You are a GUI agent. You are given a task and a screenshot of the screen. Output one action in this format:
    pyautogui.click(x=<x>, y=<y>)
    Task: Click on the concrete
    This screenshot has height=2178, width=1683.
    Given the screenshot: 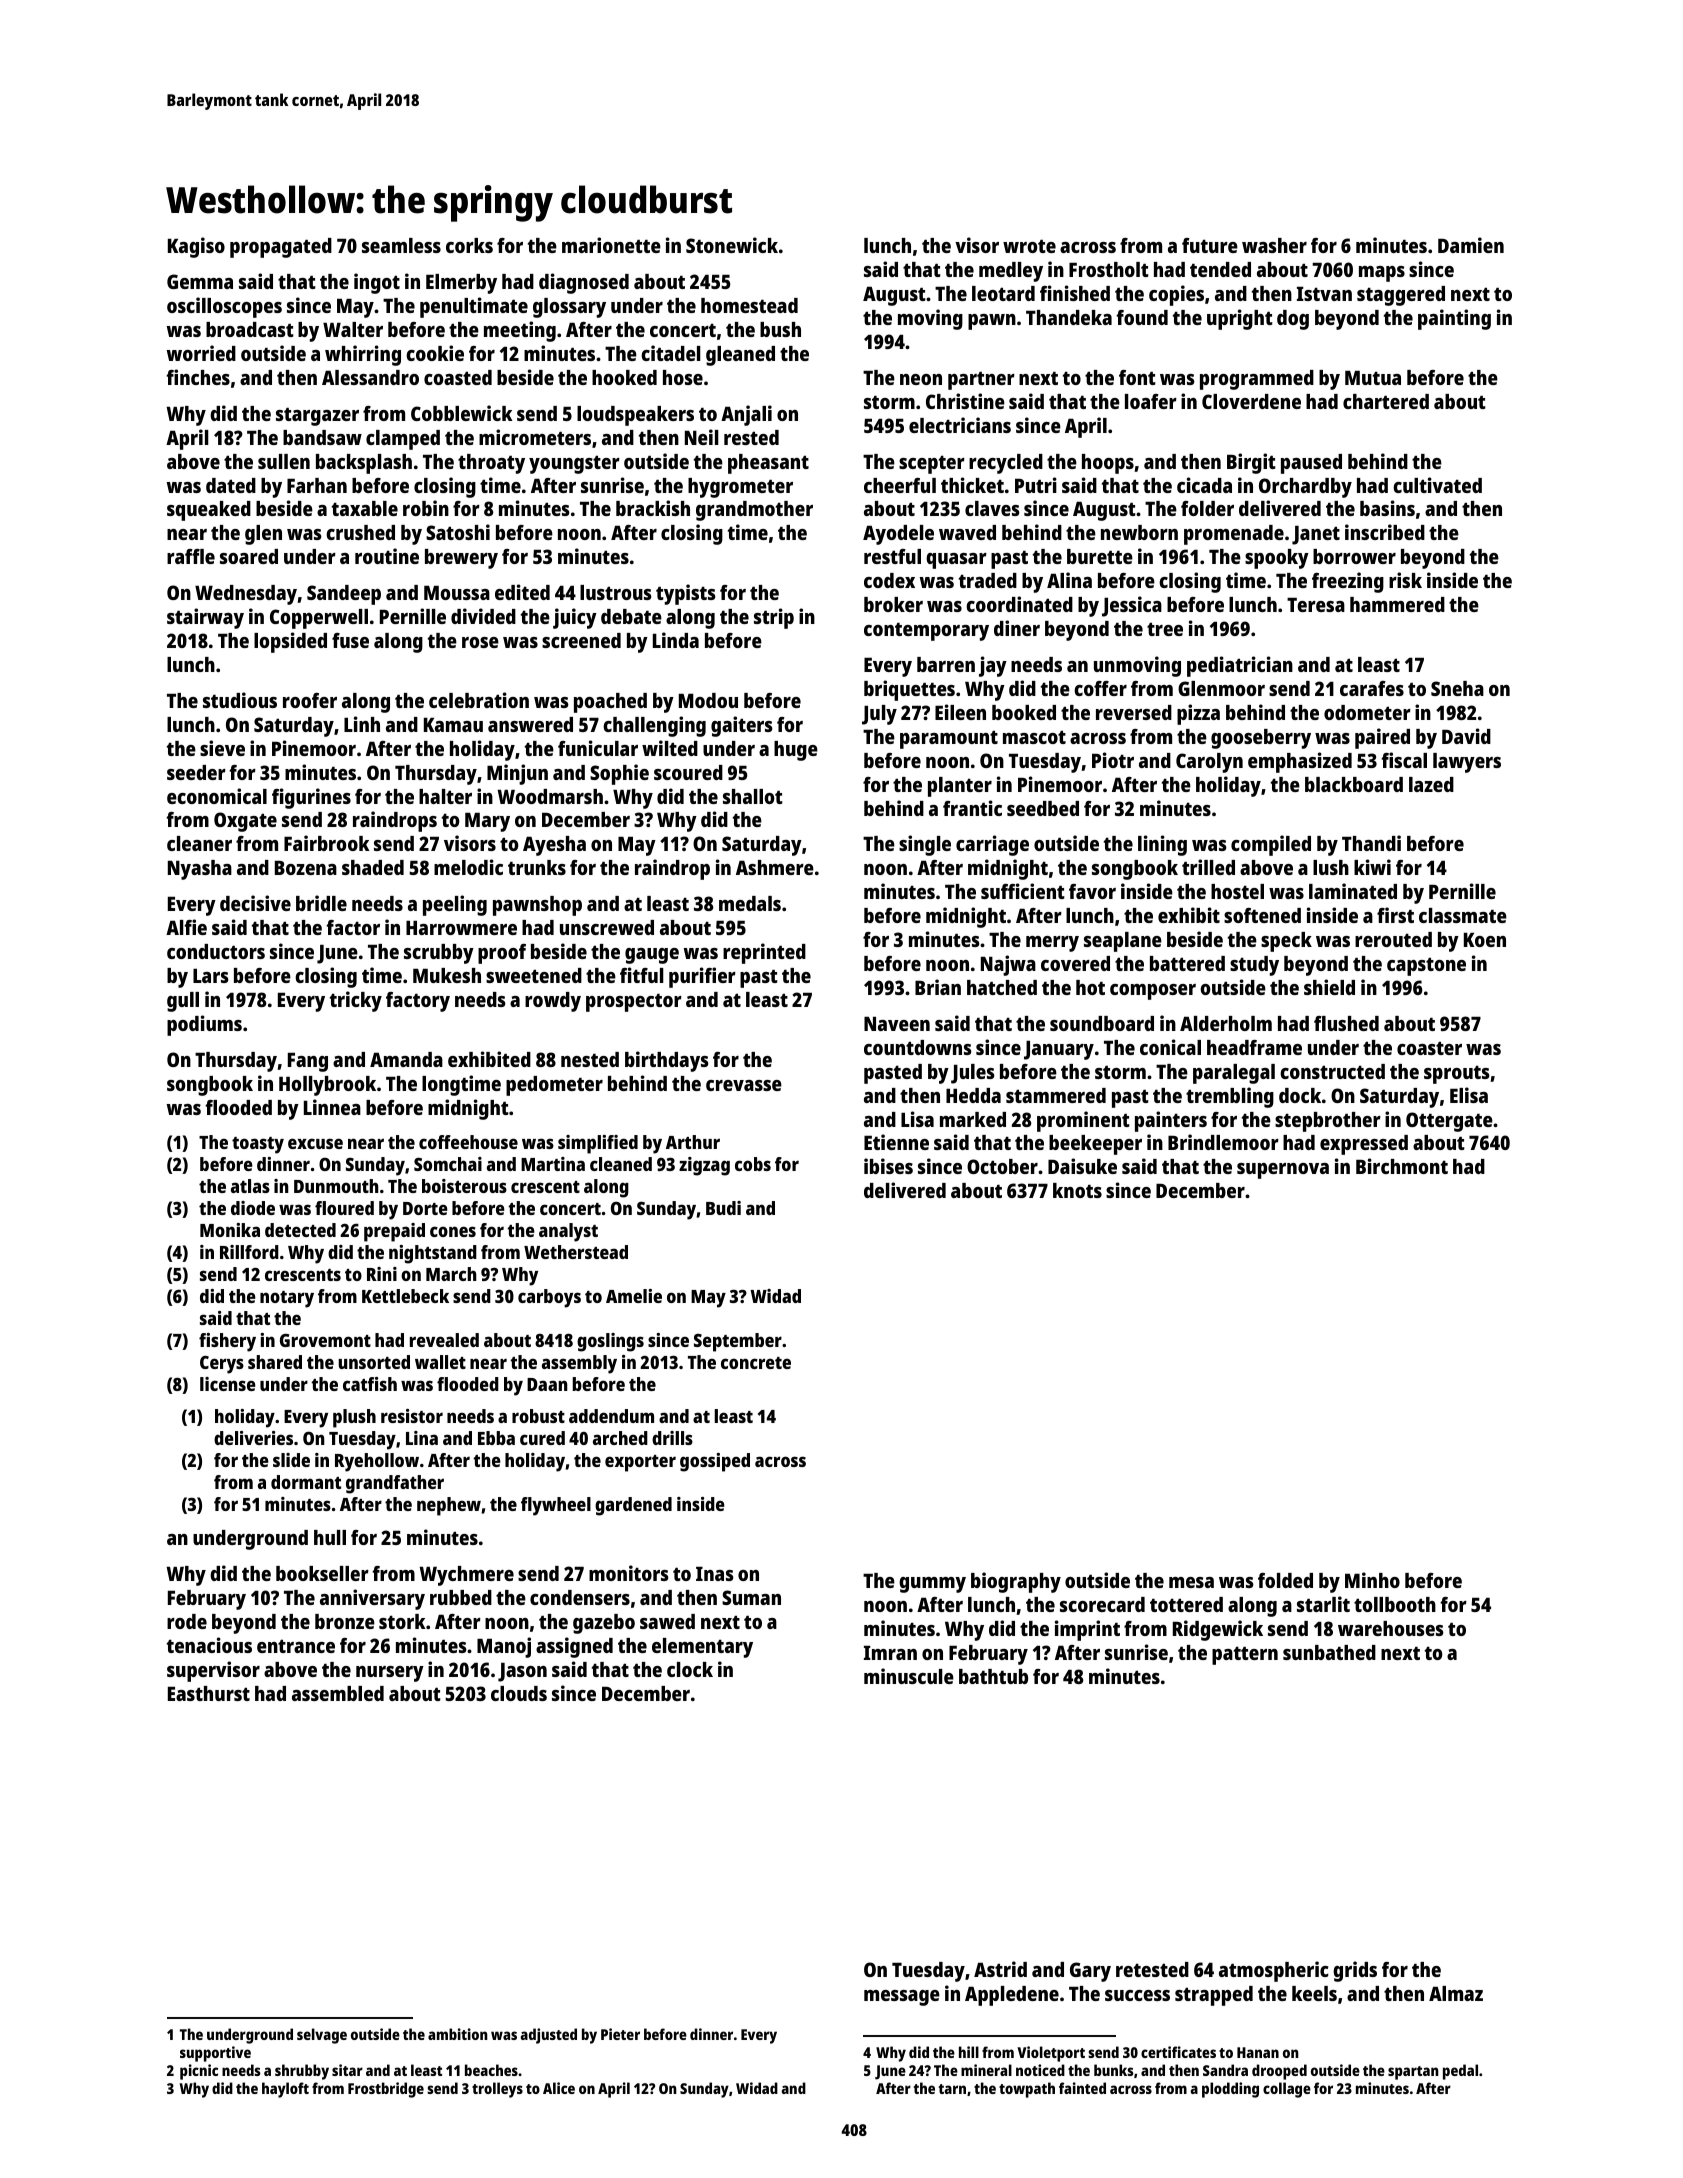 What is the action you would take?
    pyautogui.click(x=756, y=1363)
